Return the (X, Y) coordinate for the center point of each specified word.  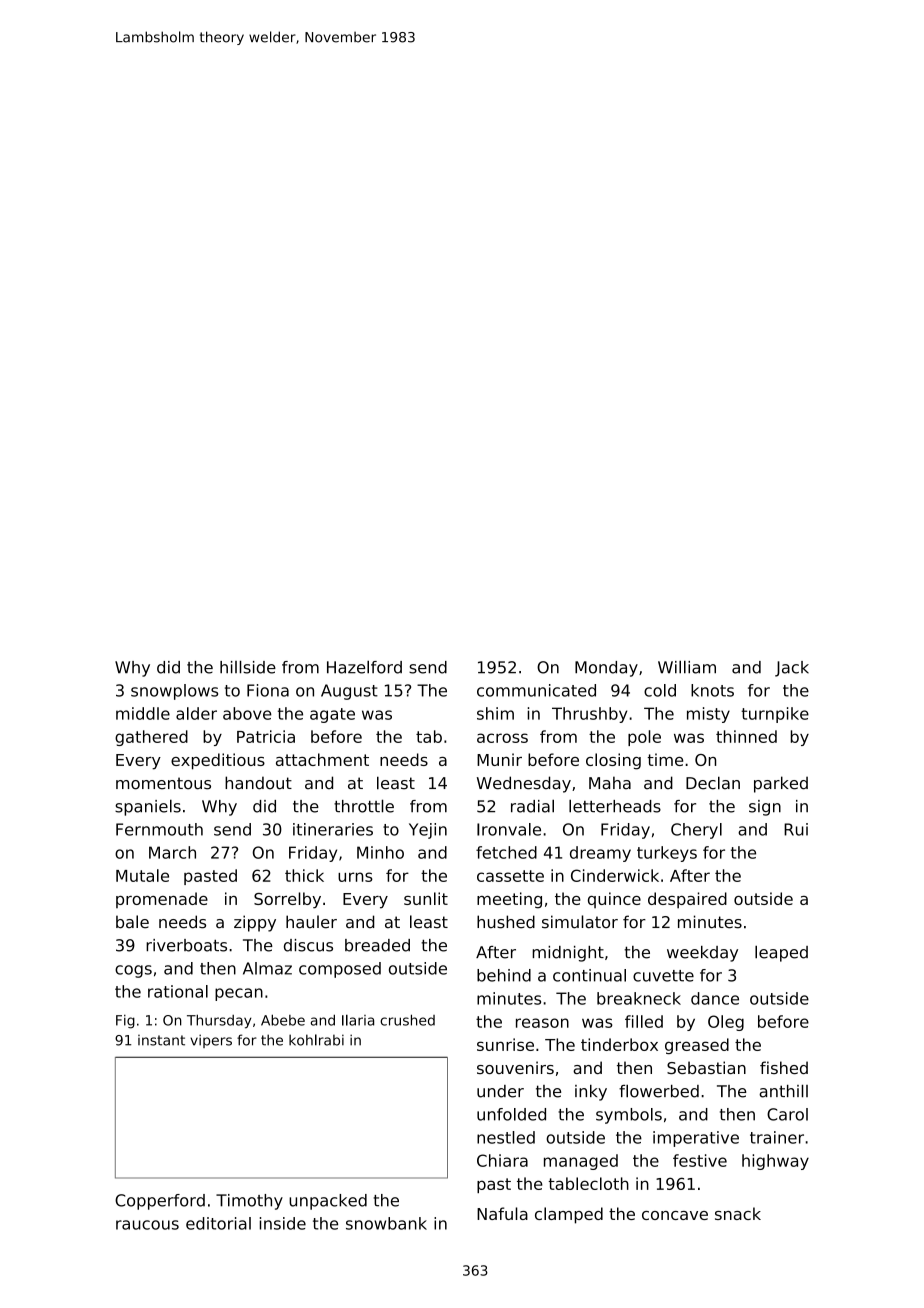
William (687, 667)
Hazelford (364, 667)
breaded (377, 945)
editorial (218, 1223)
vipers (211, 1041)
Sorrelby (287, 900)
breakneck (639, 998)
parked (781, 784)
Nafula (502, 1213)
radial (532, 806)
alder (196, 713)
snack (738, 1213)
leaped (781, 953)
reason (542, 1023)
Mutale (142, 875)
